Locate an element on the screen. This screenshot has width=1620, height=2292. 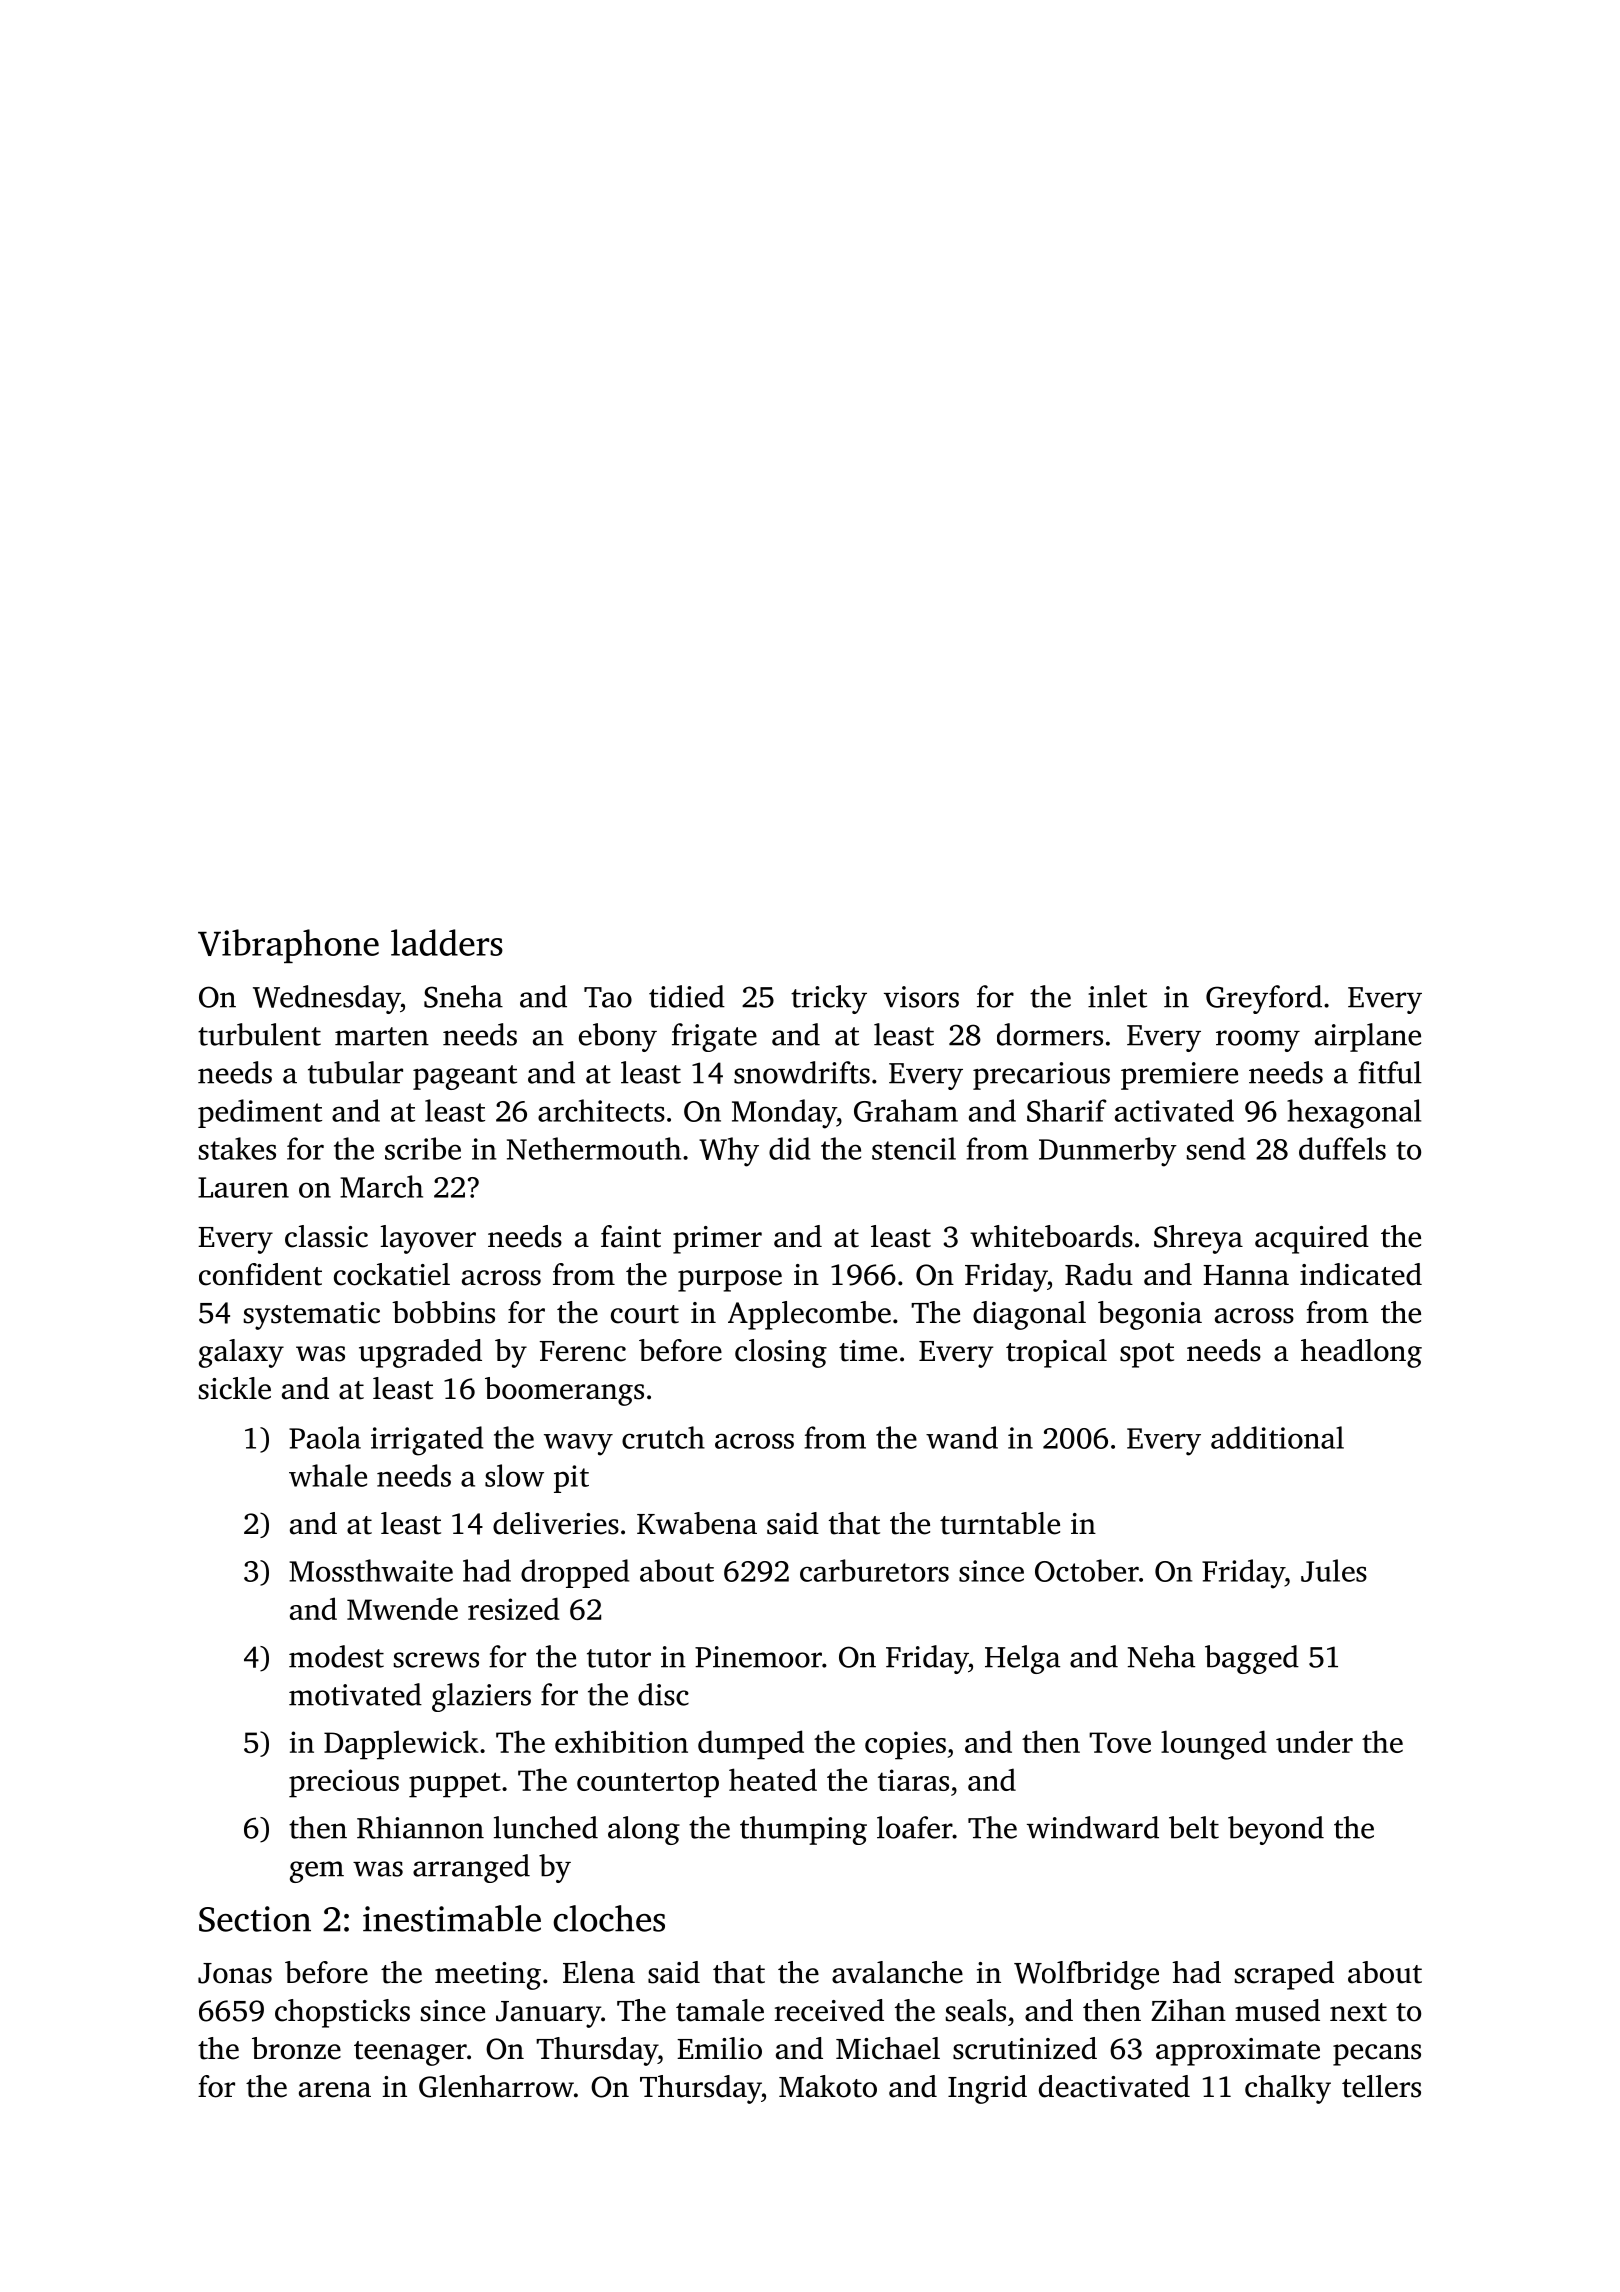
arena is located at coordinates (335, 2090).
